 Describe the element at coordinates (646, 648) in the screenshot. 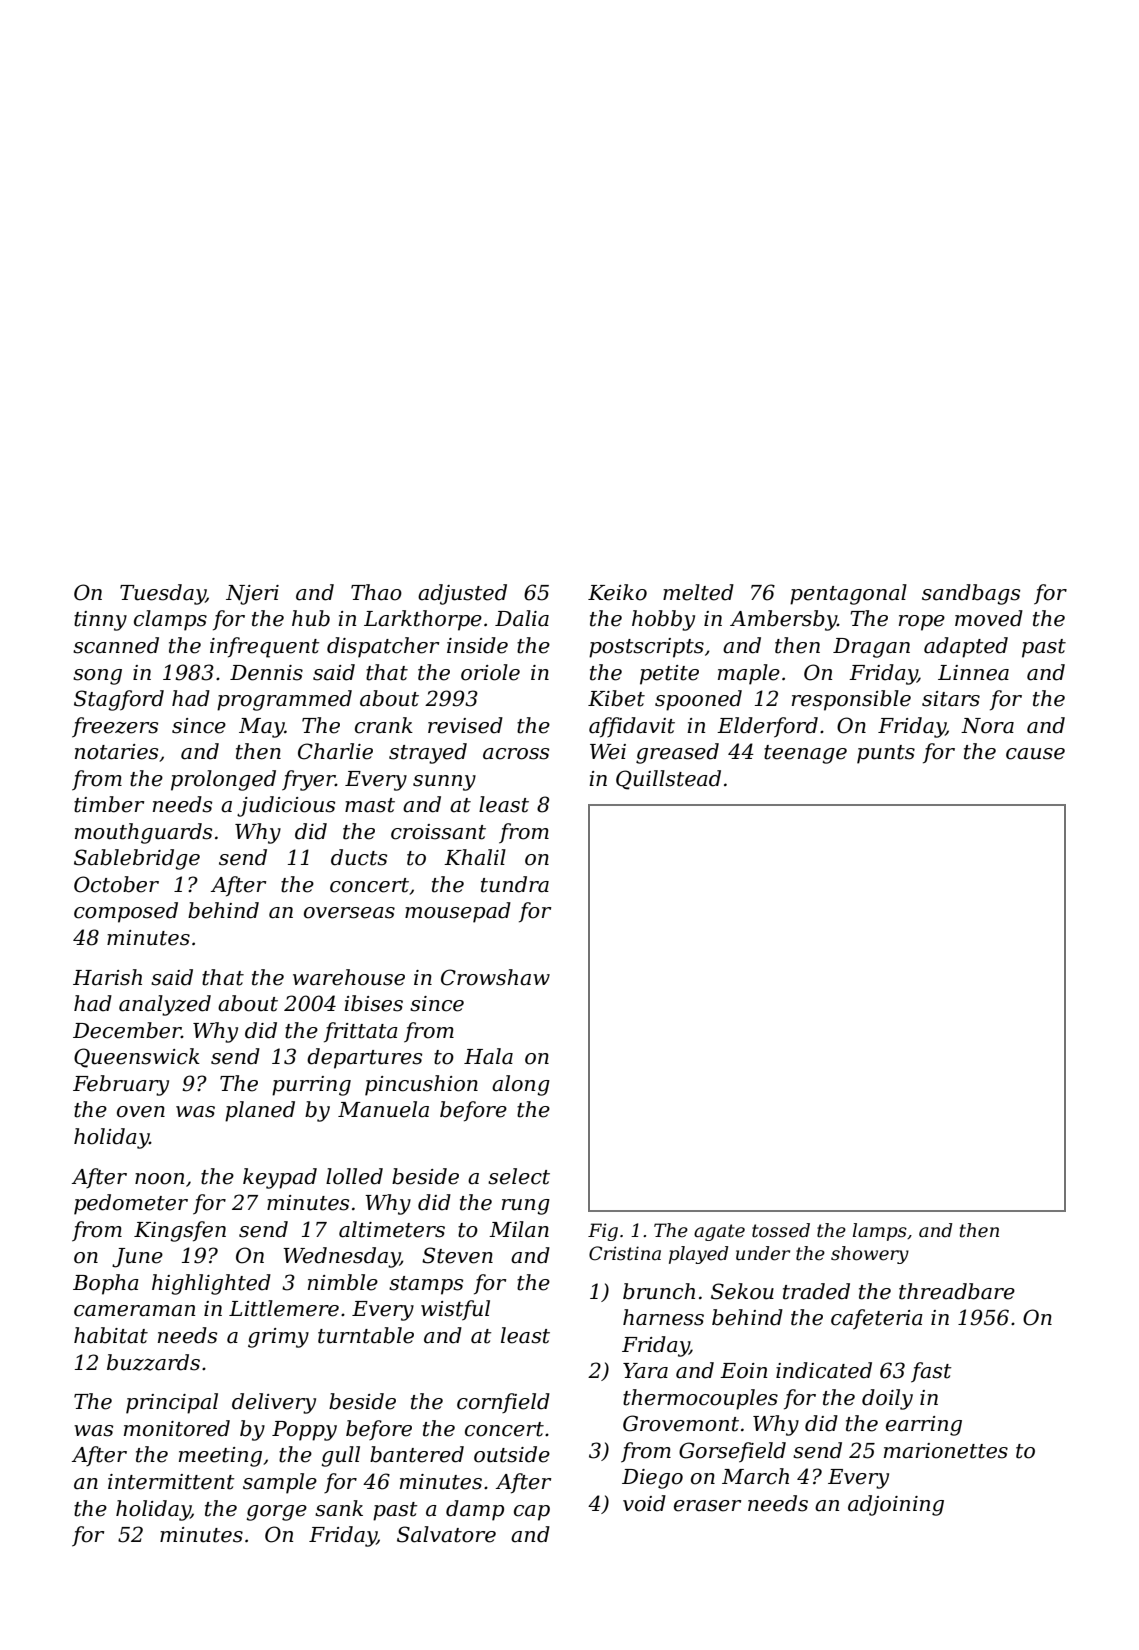

I see `postscripts` at that location.
